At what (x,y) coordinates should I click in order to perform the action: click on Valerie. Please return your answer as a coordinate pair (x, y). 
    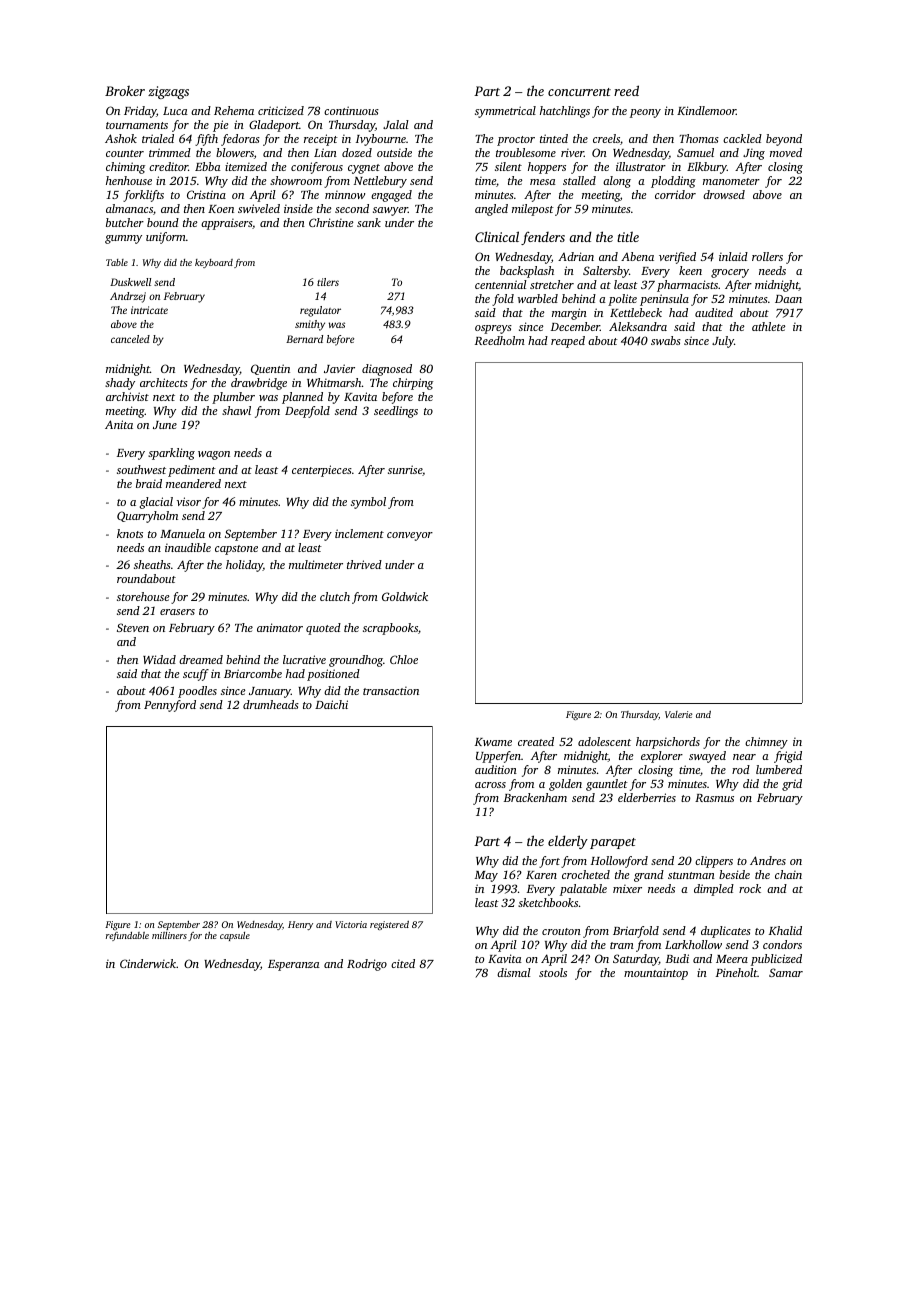
    Looking at the image, I should click on (678, 714).
